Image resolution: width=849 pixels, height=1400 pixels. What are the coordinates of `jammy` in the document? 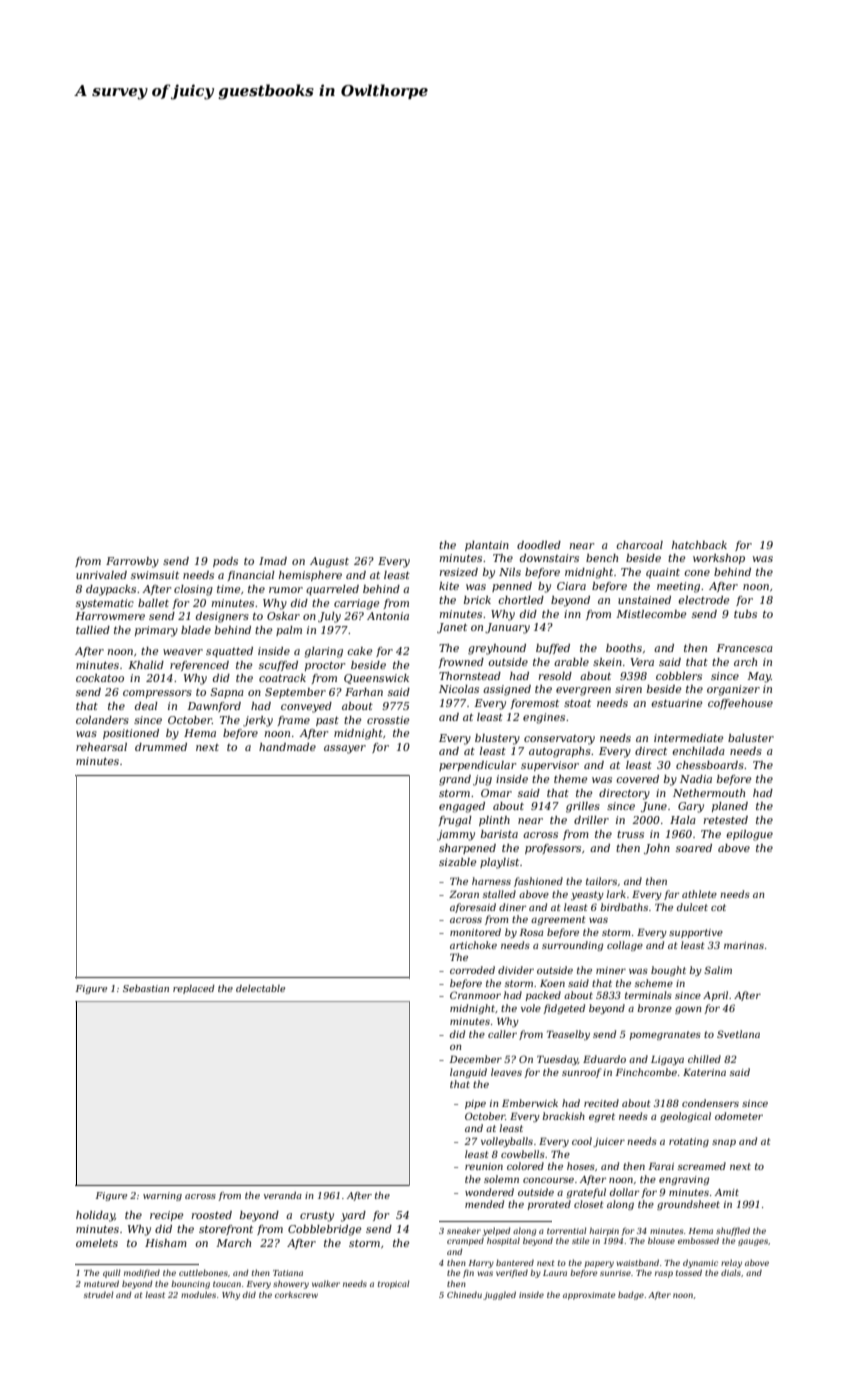 It's located at (456, 835).
